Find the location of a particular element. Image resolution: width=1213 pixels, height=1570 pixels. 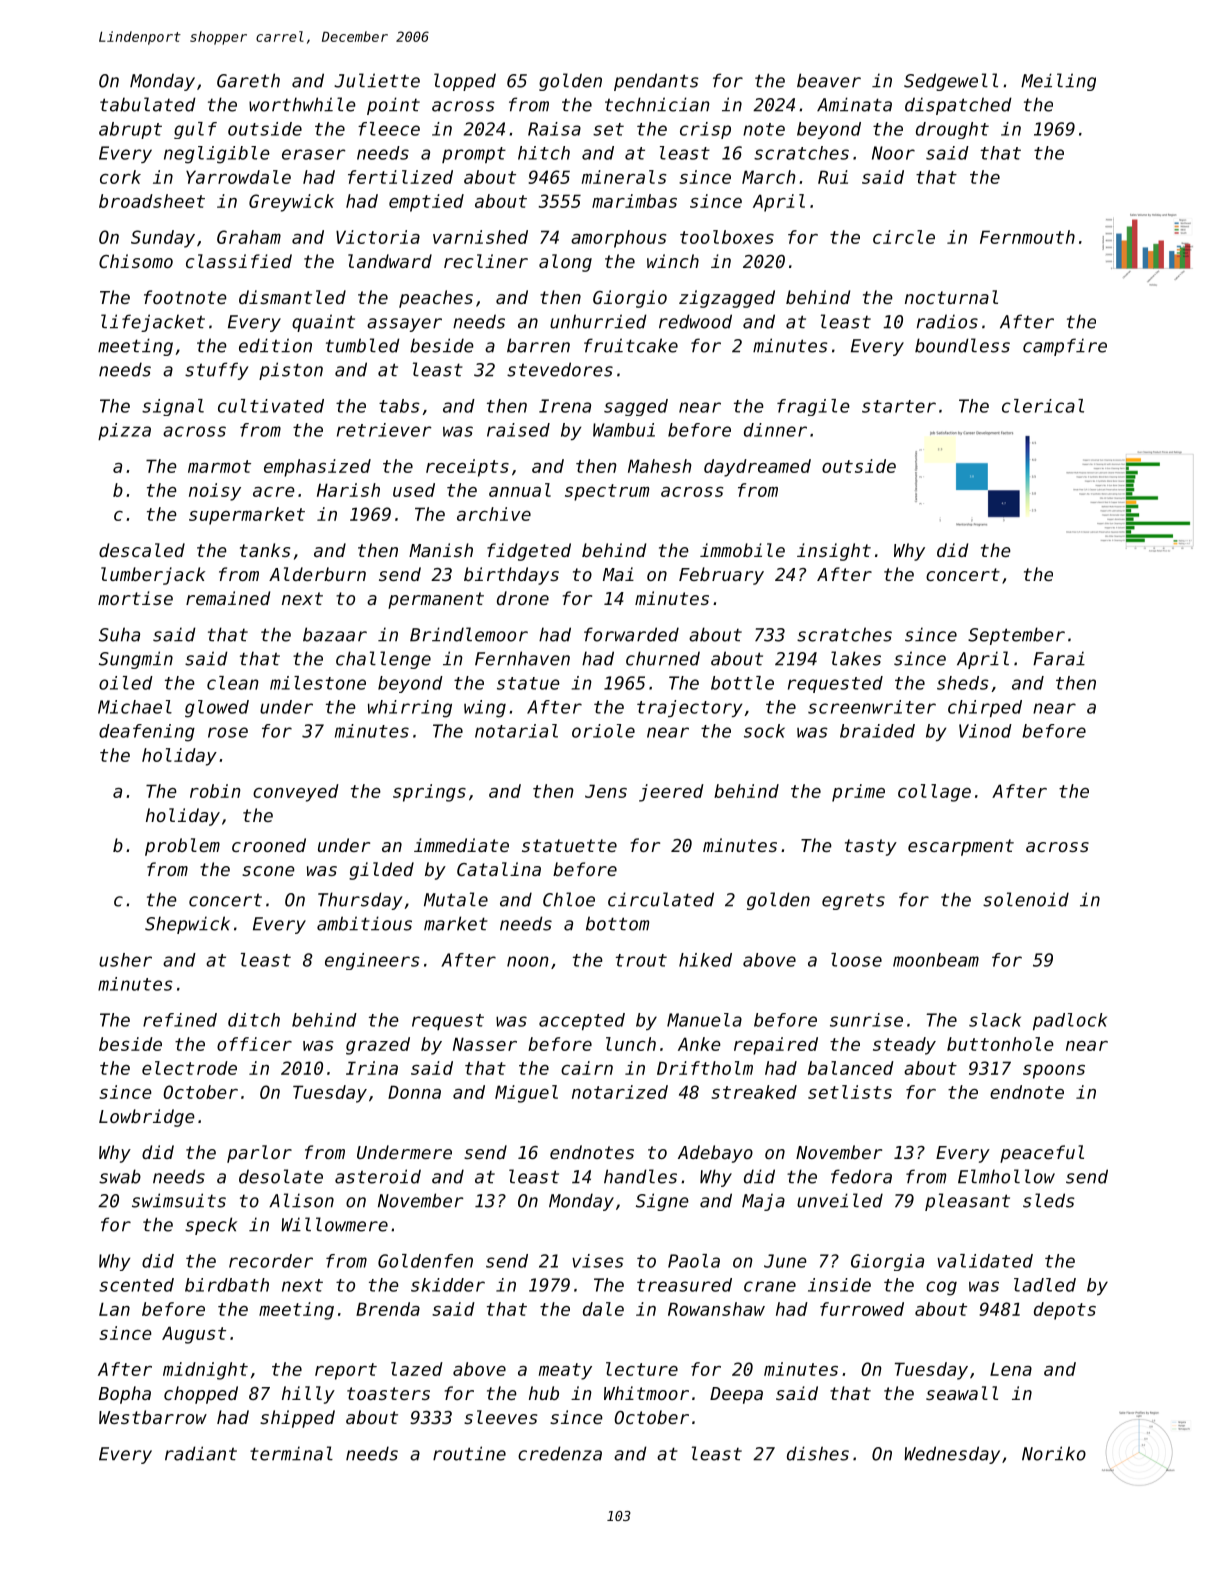

speck is located at coordinates (211, 1226).
